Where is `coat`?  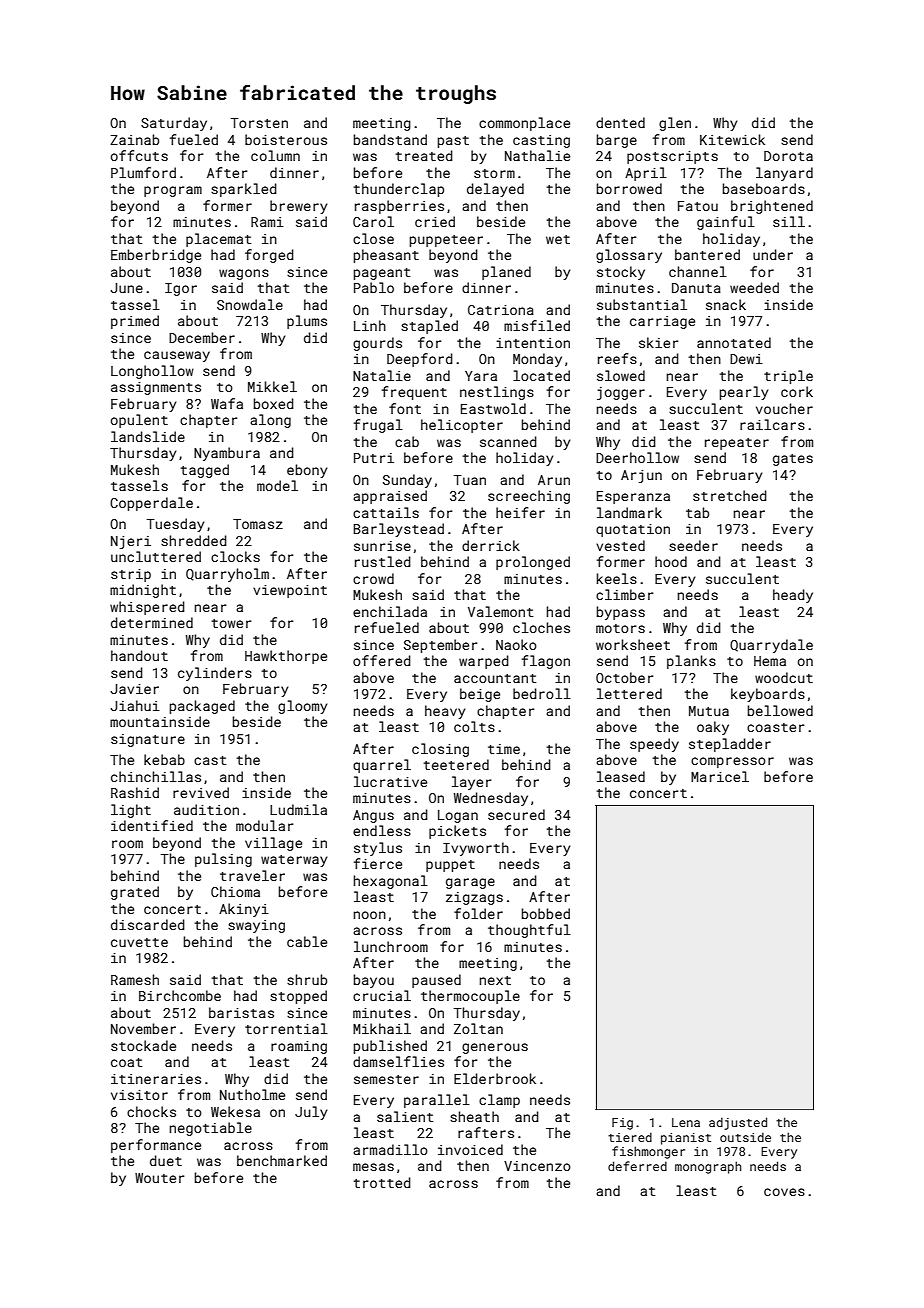 coat is located at coordinates (126, 1062).
